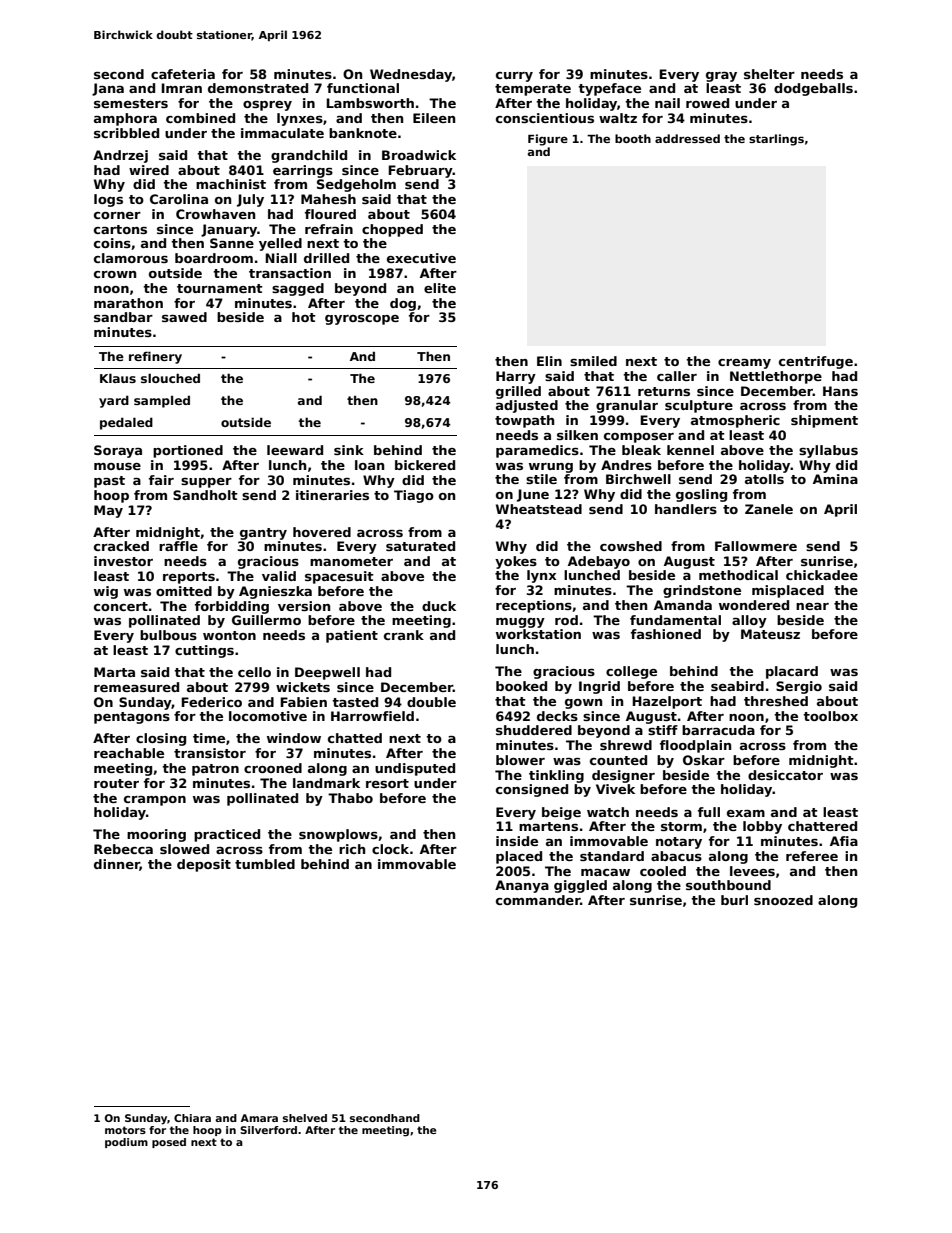  I want to click on osprey, so click(267, 106).
